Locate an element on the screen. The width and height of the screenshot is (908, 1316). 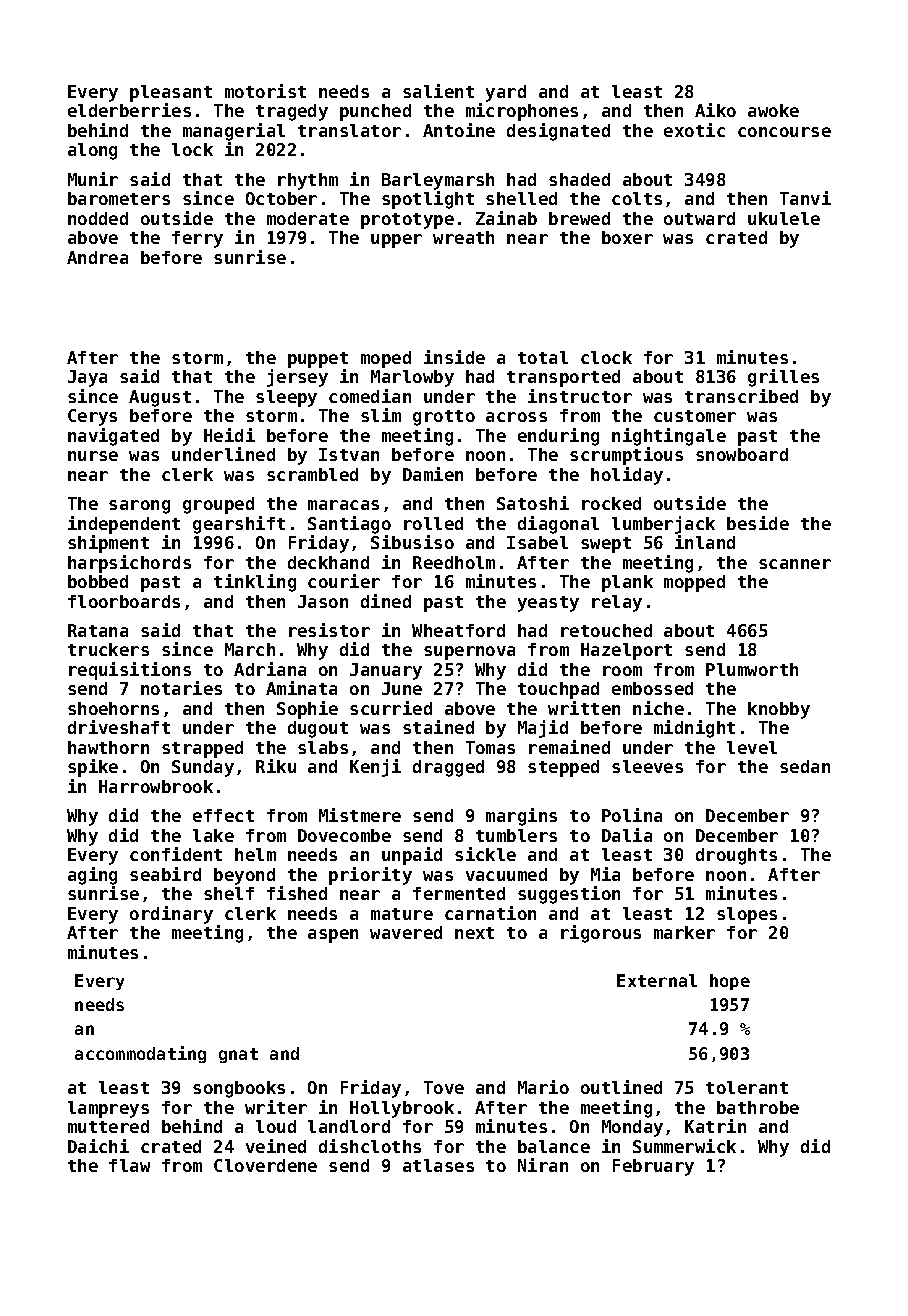
slim is located at coordinates (381, 415).
